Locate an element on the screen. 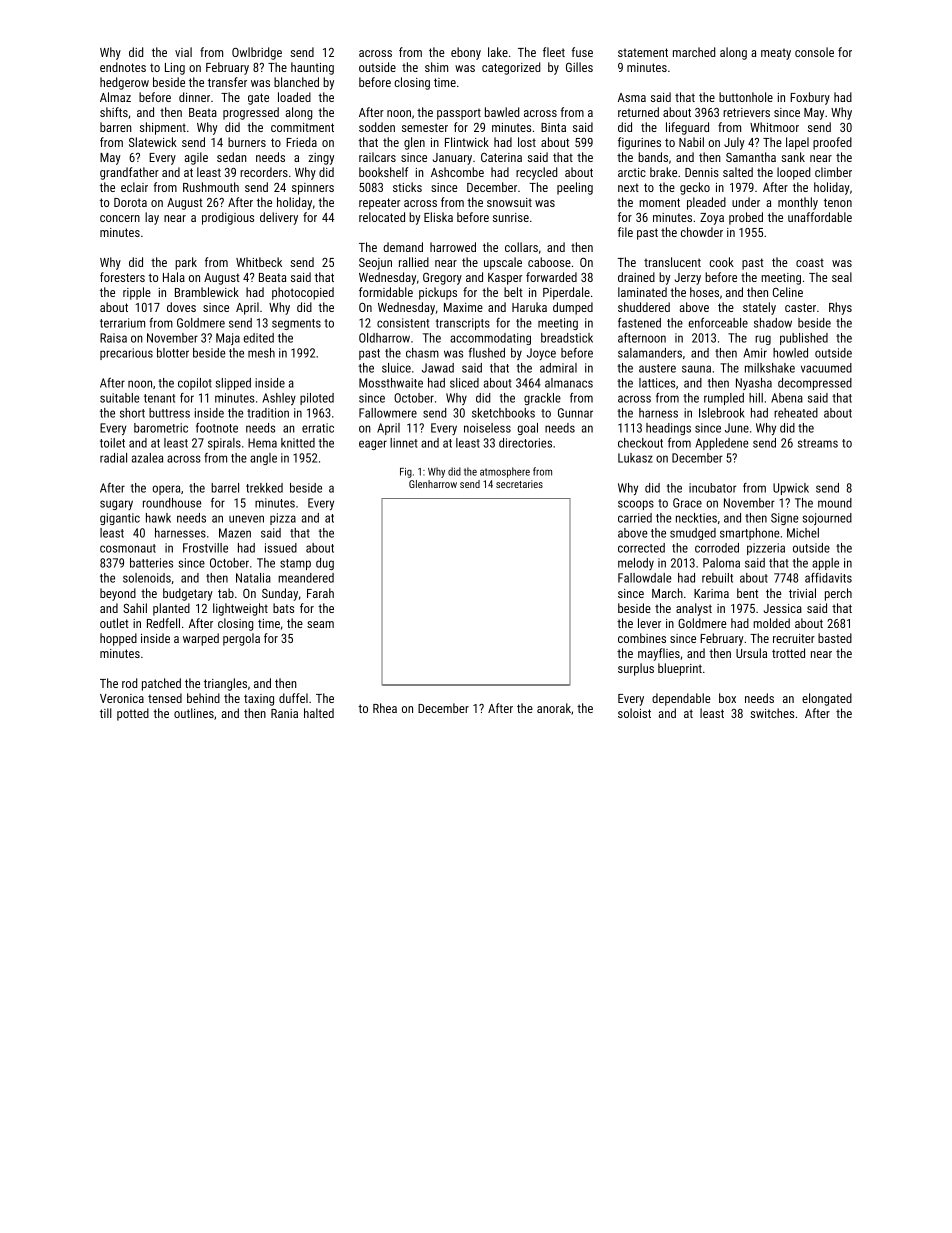  Whitbeck is located at coordinates (259, 262).
